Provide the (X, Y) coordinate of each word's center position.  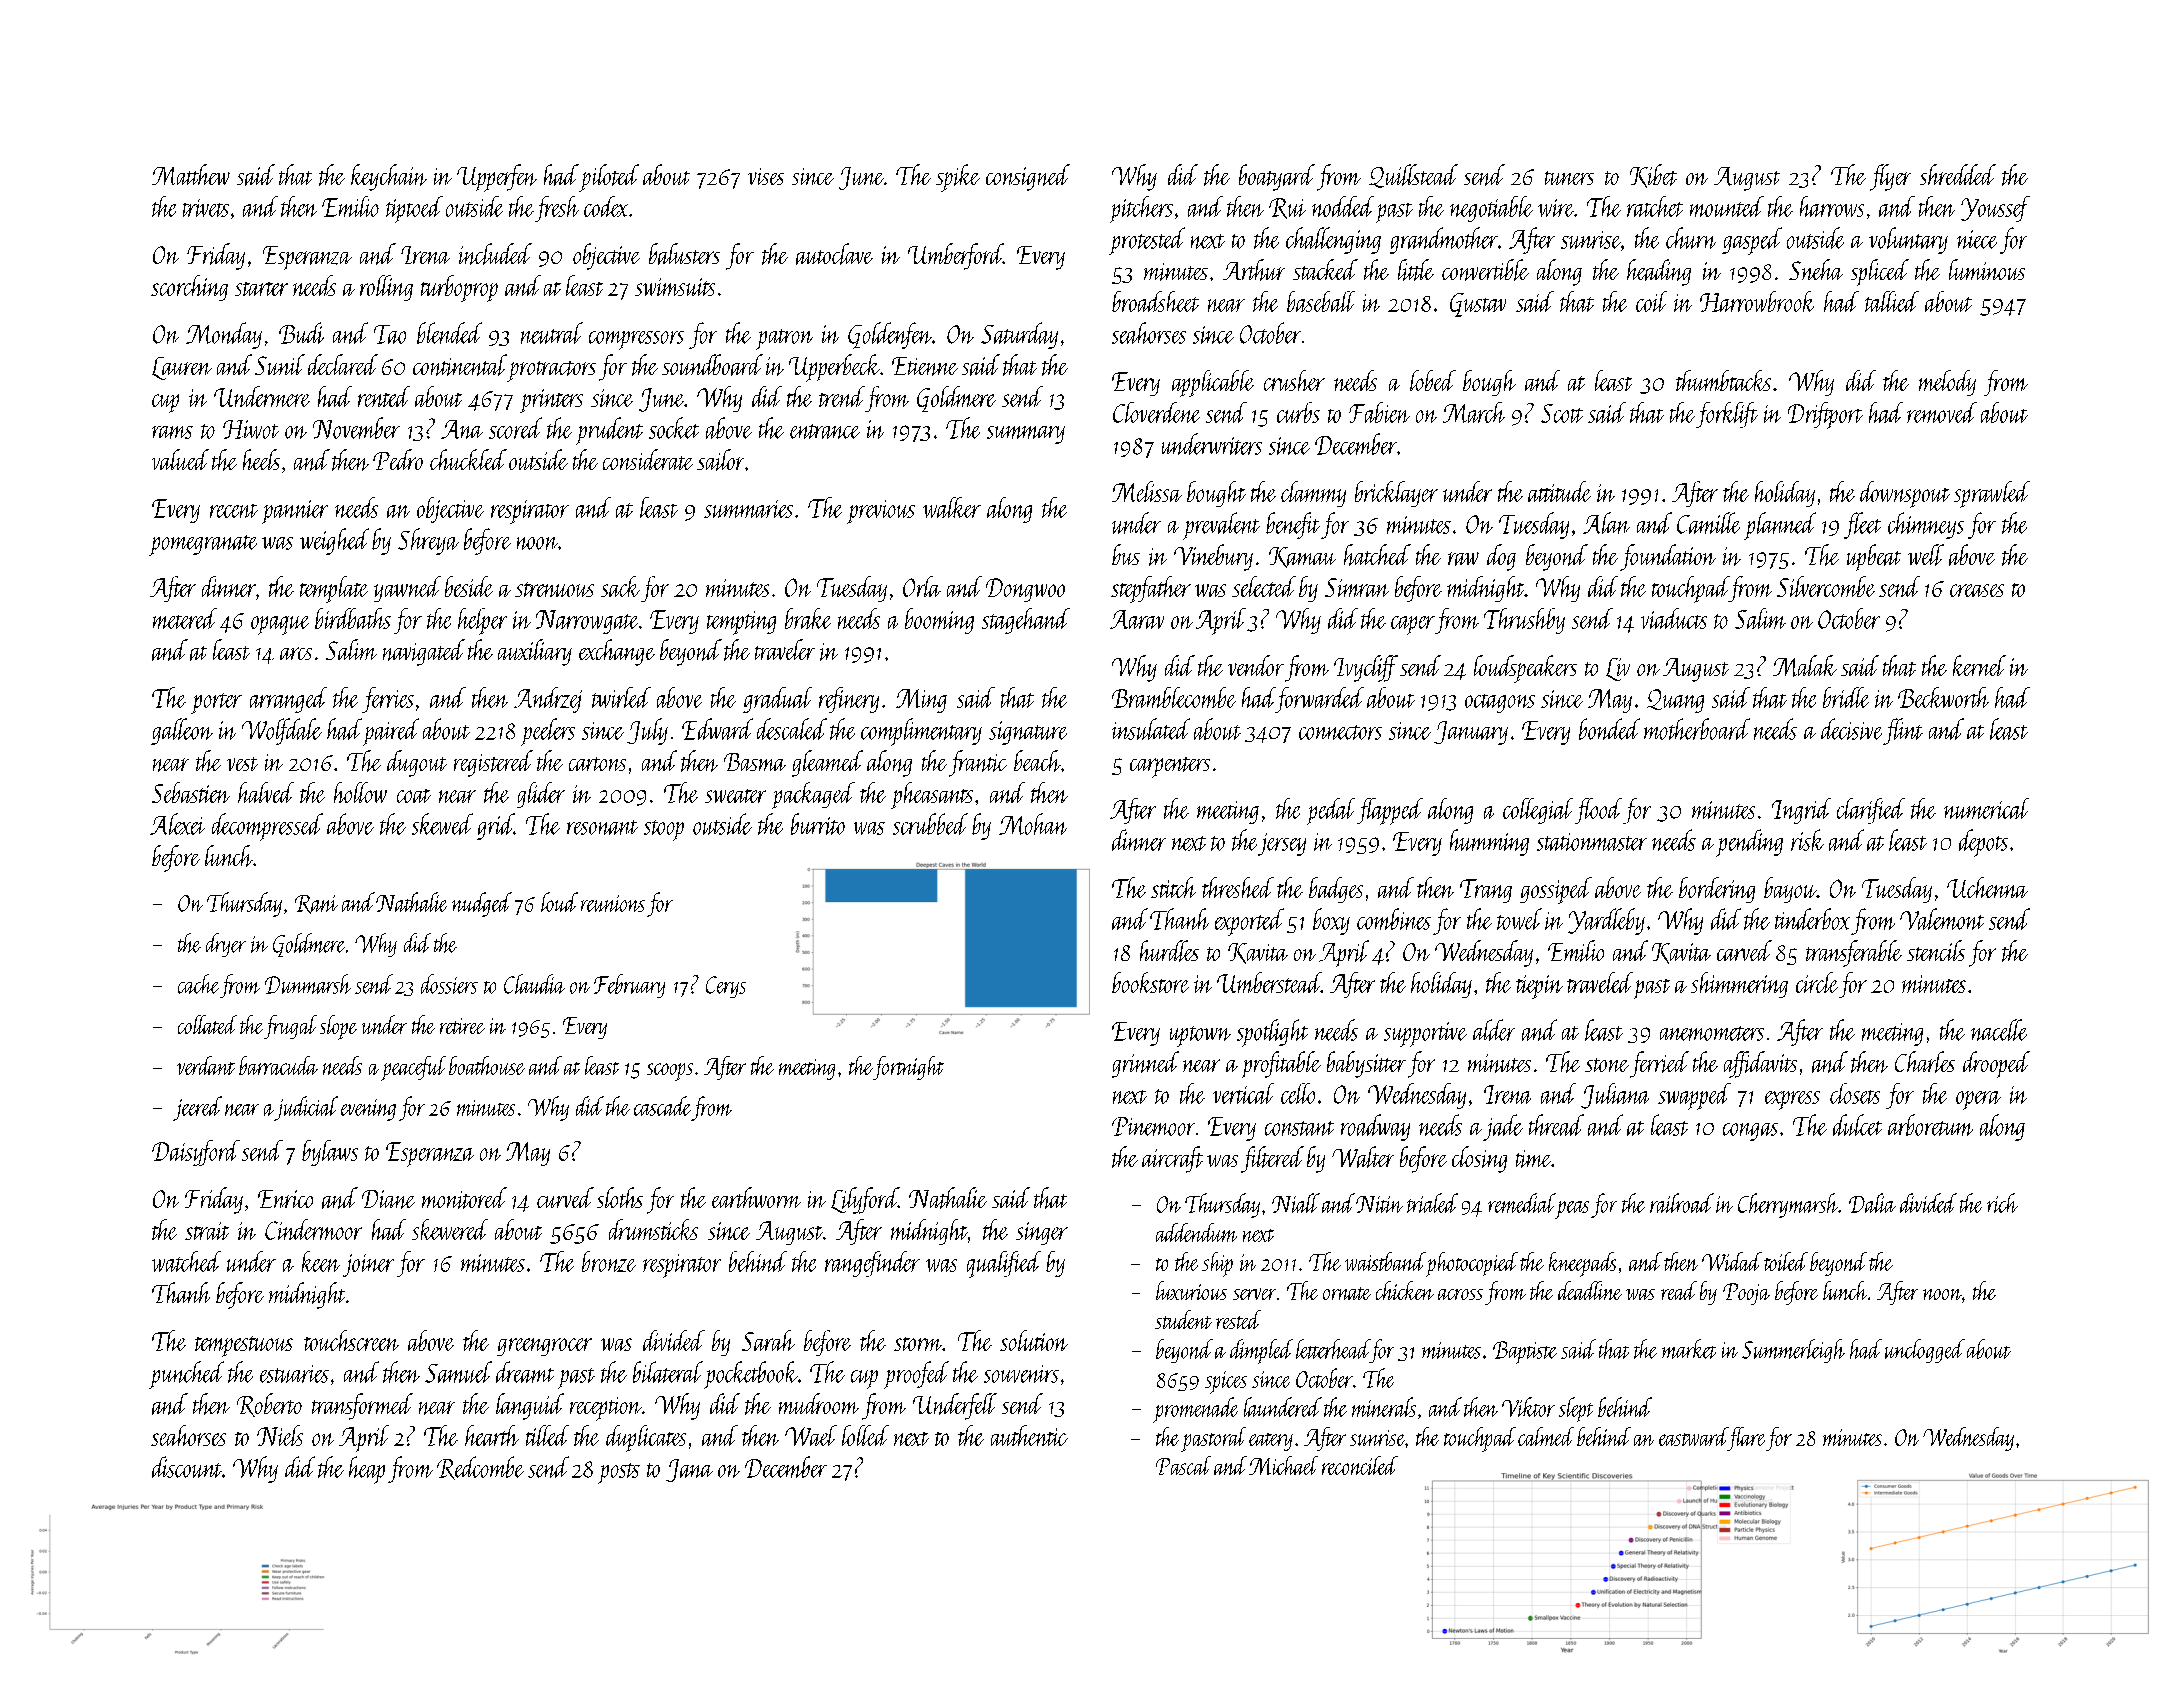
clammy (1313, 494)
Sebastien (191, 792)
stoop (664, 830)
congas (1750, 1132)
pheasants (932, 795)
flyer (1890, 177)
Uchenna (1987, 887)
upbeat (1874, 557)
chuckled (468, 459)
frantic (978, 763)
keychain (389, 177)
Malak (1805, 666)
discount (187, 1467)
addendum (1196, 1232)
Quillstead (1413, 176)
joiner (368, 1265)
